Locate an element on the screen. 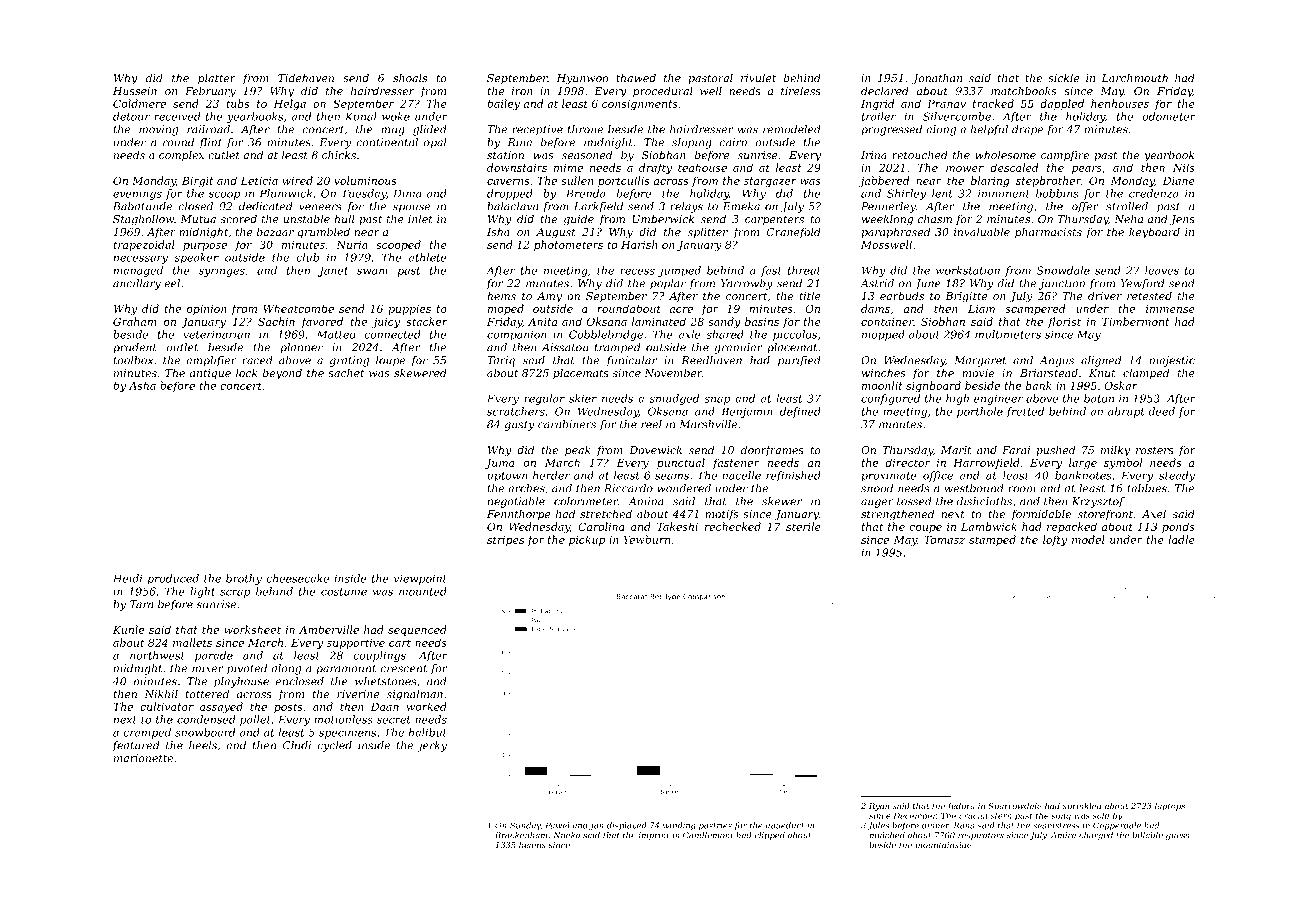 Image resolution: width=1308 pixels, height=924 pixels. riverine is located at coordinates (358, 694).
